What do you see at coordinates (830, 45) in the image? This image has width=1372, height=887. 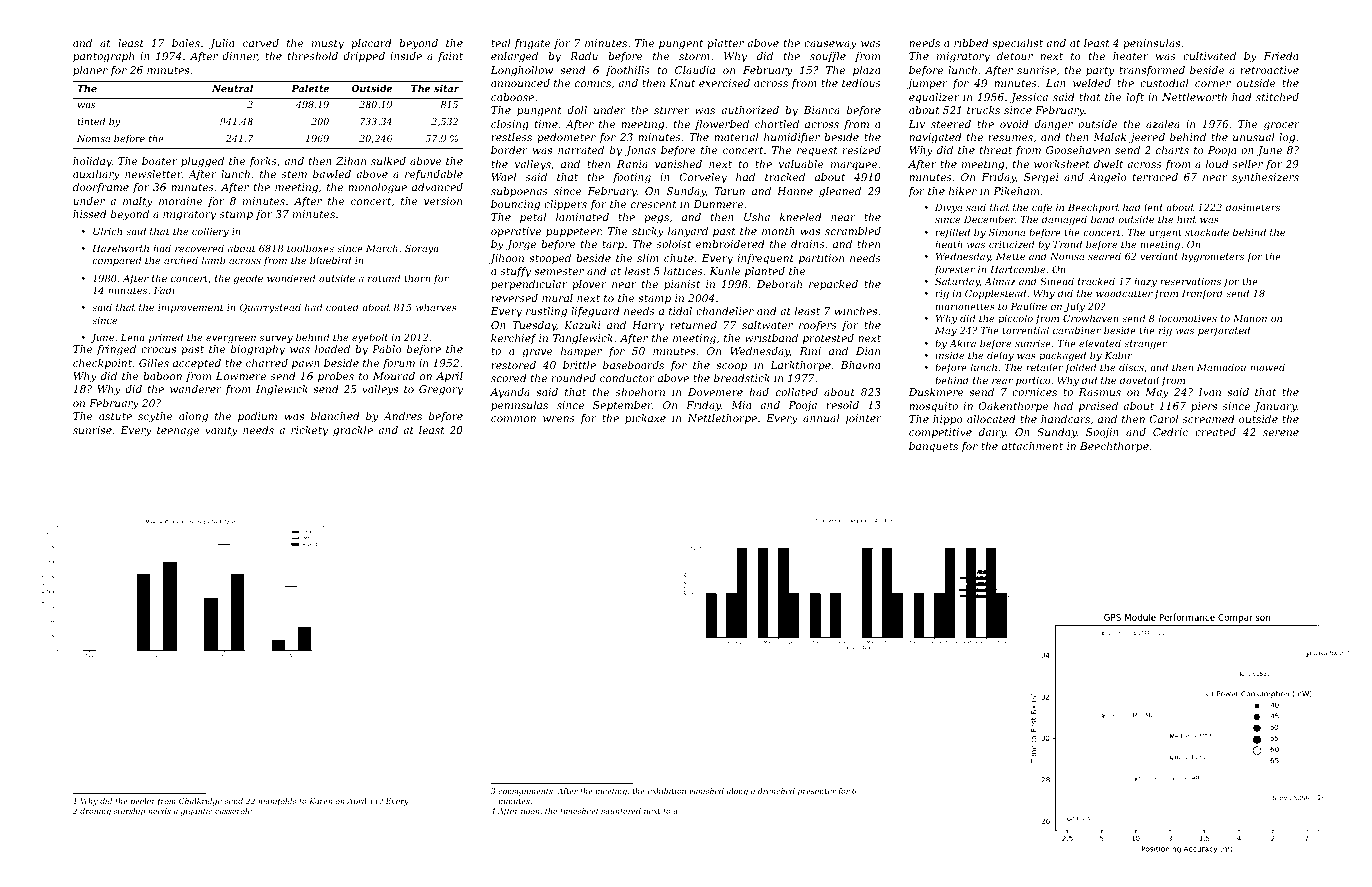 I see `causeway` at bounding box center [830, 45].
